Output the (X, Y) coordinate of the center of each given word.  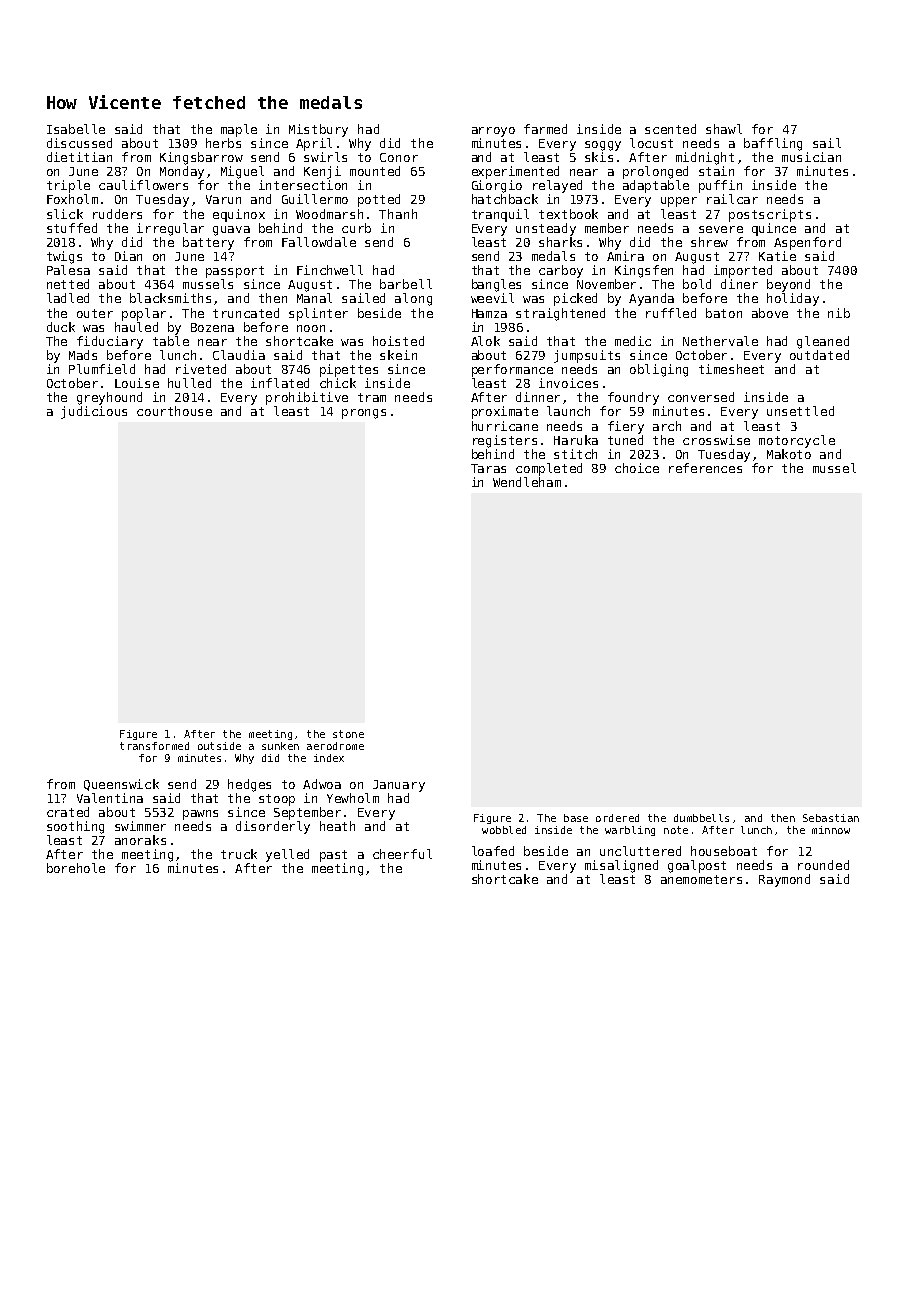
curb (356, 228)
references (705, 468)
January (399, 786)
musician (811, 157)
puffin (720, 186)
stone (348, 734)
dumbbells (701, 818)
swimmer (140, 826)
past (333, 856)
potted (379, 200)
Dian (128, 256)
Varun (223, 199)
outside (219, 746)
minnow (831, 830)
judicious (94, 412)
